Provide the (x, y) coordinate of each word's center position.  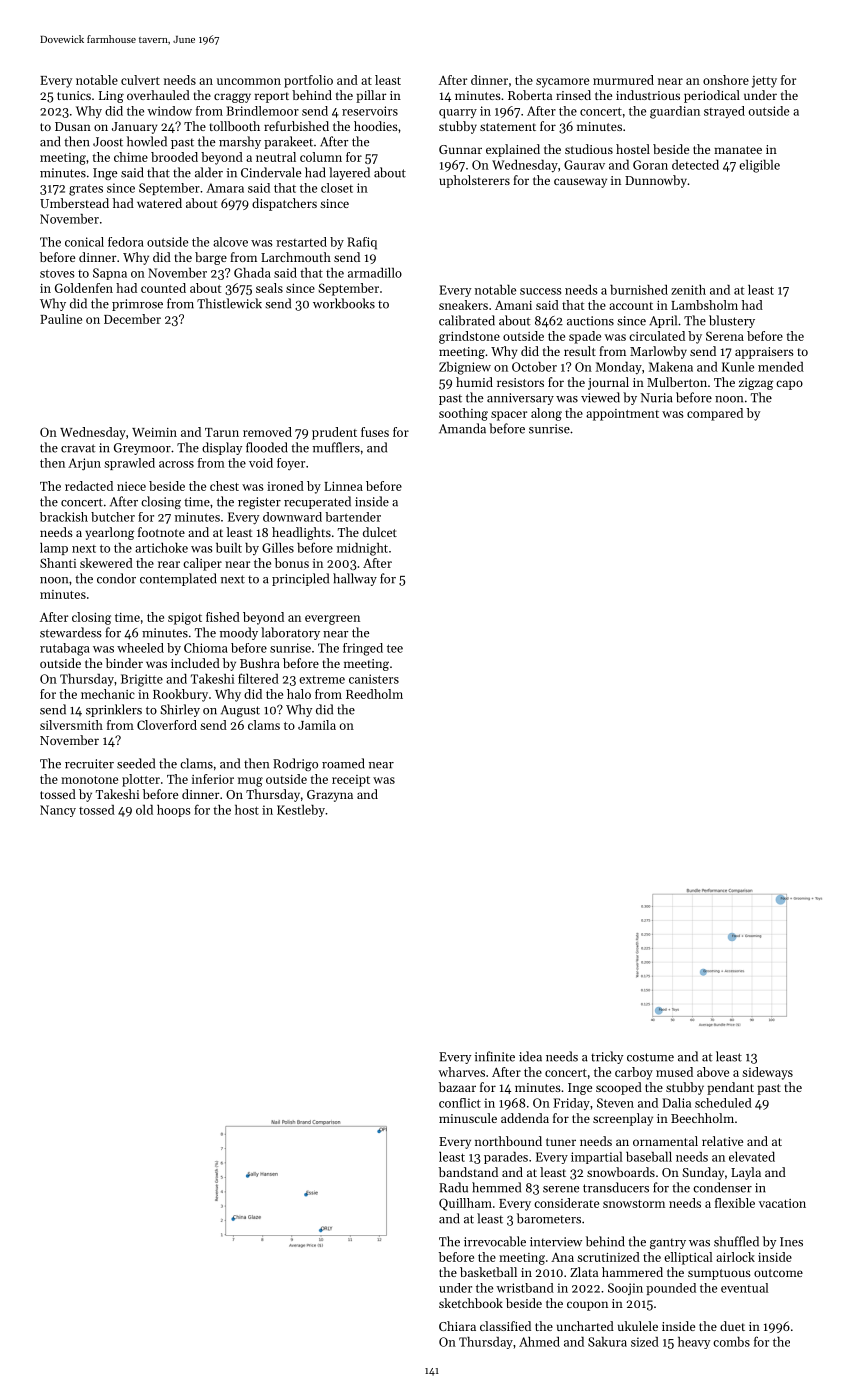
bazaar (457, 1087)
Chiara (457, 1326)
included (195, 663)
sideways (767, 1073)
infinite (495, 1056)
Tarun (222, 432)
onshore (726, 80)
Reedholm (374, 694)
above (713, 1072)
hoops (174, 811)
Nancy (58, 811)
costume (650, 1057)
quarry (458, 114)
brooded (174, 157)
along (546, 414)
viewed (600, 397)
